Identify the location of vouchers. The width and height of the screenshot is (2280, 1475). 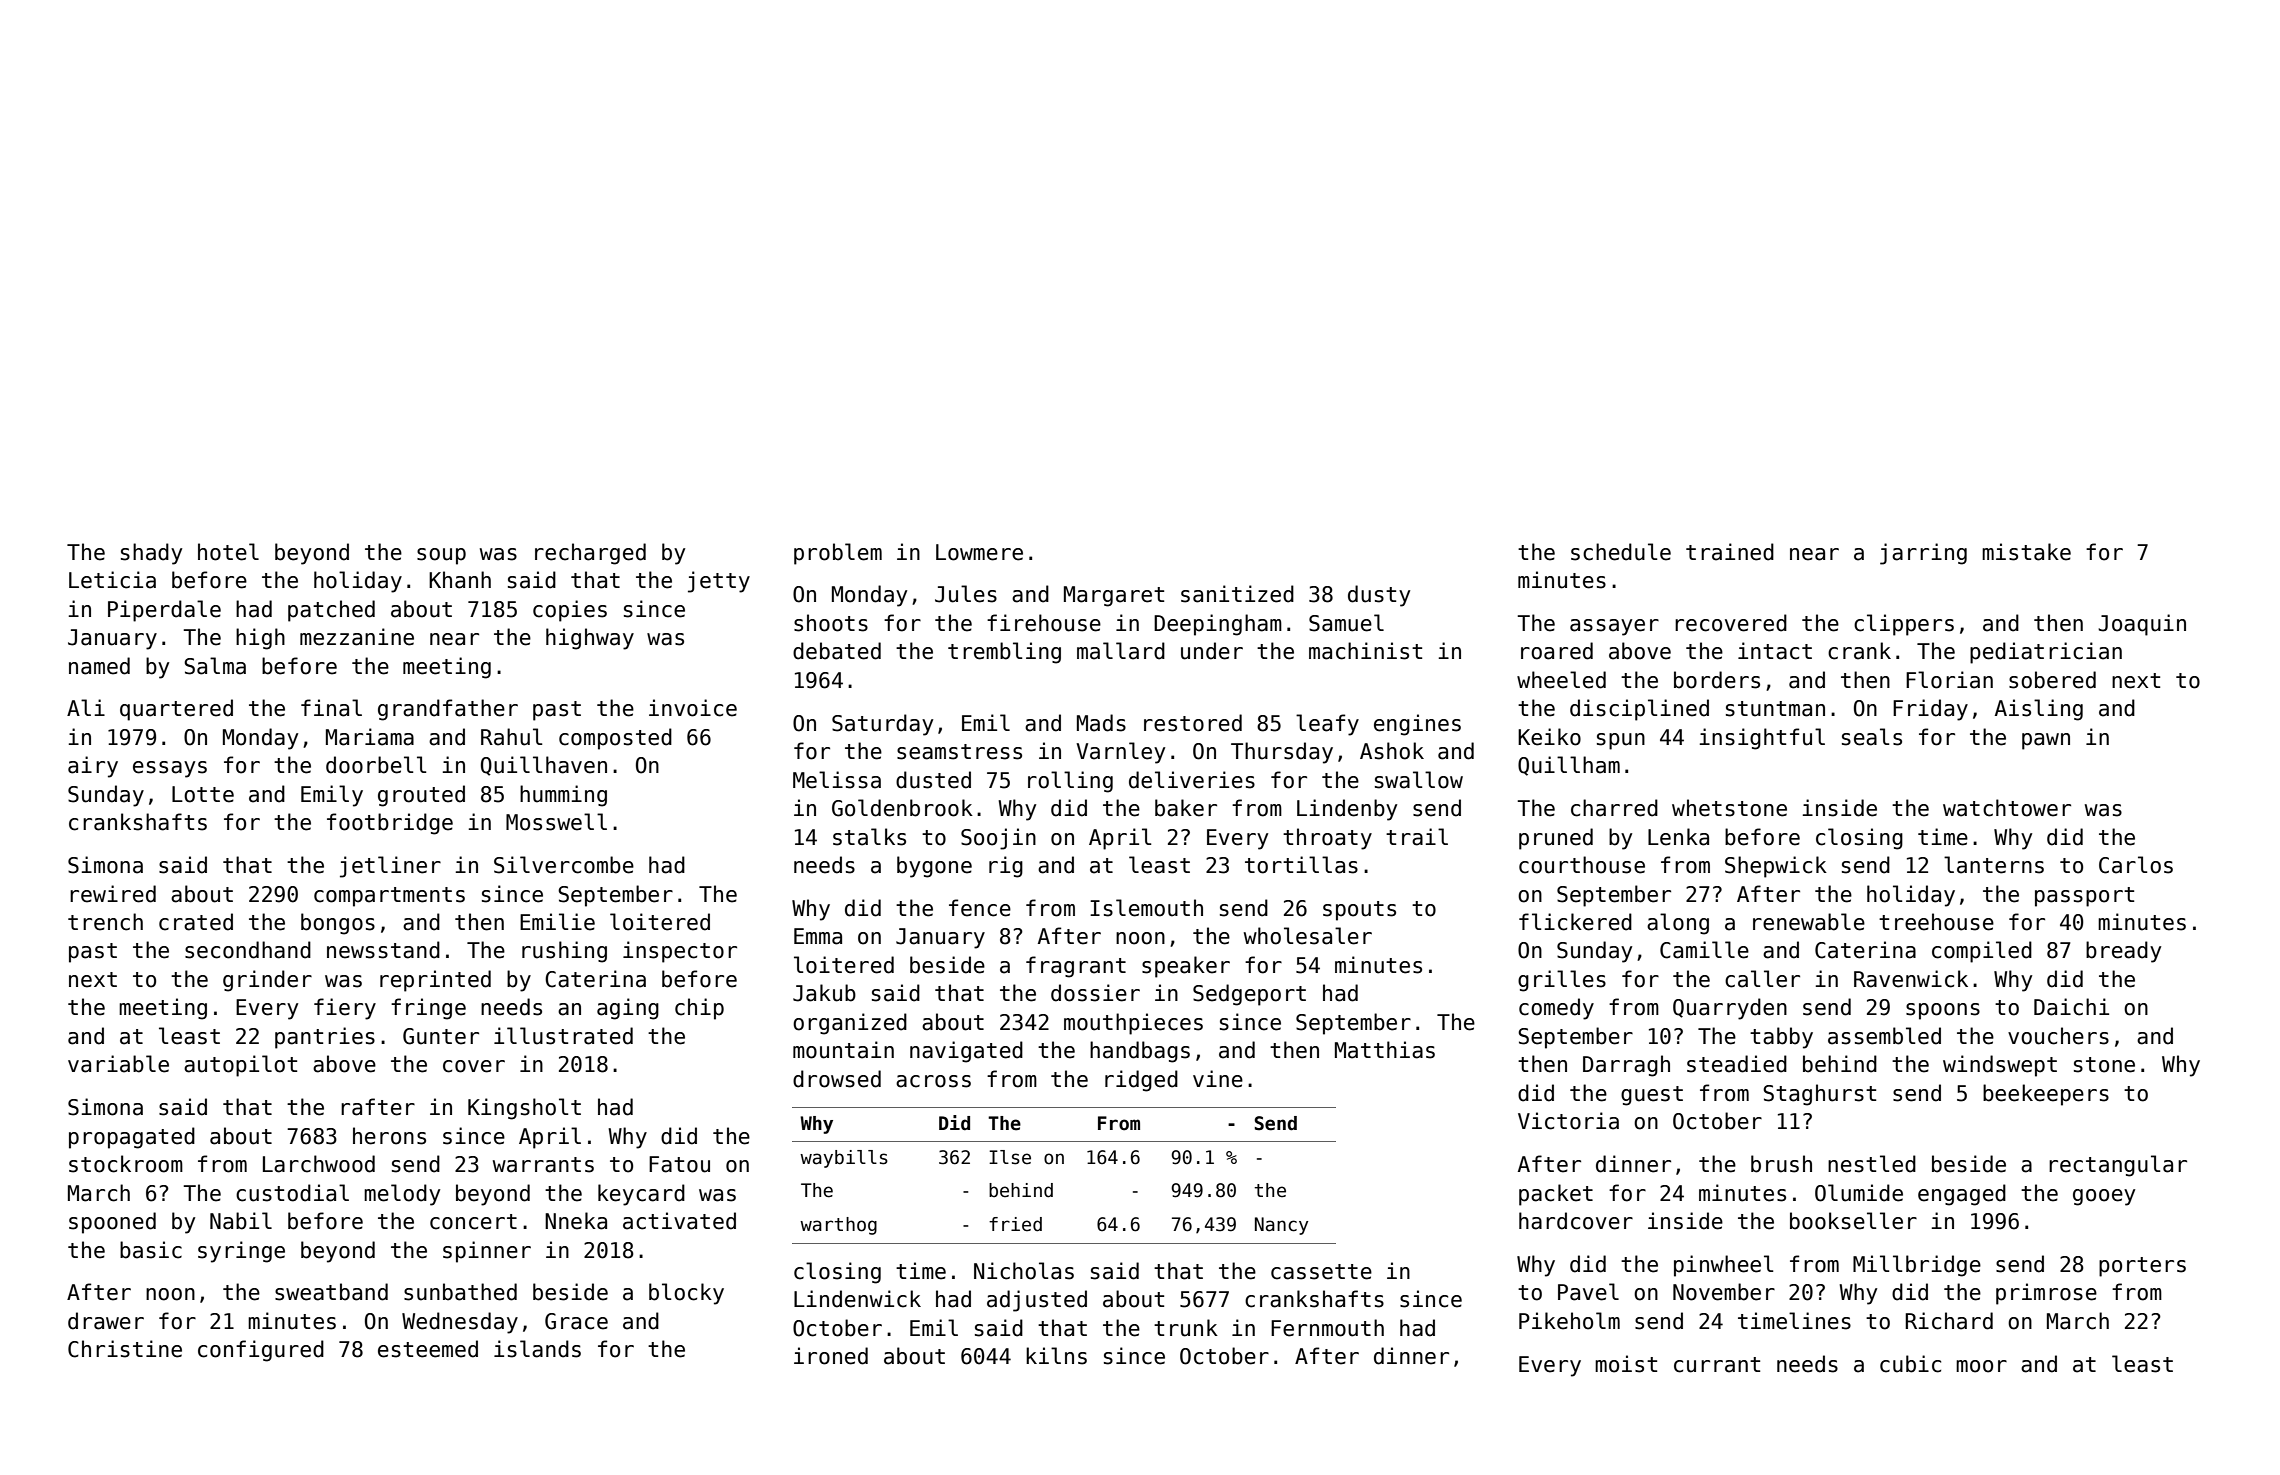
(2058, 1036).
